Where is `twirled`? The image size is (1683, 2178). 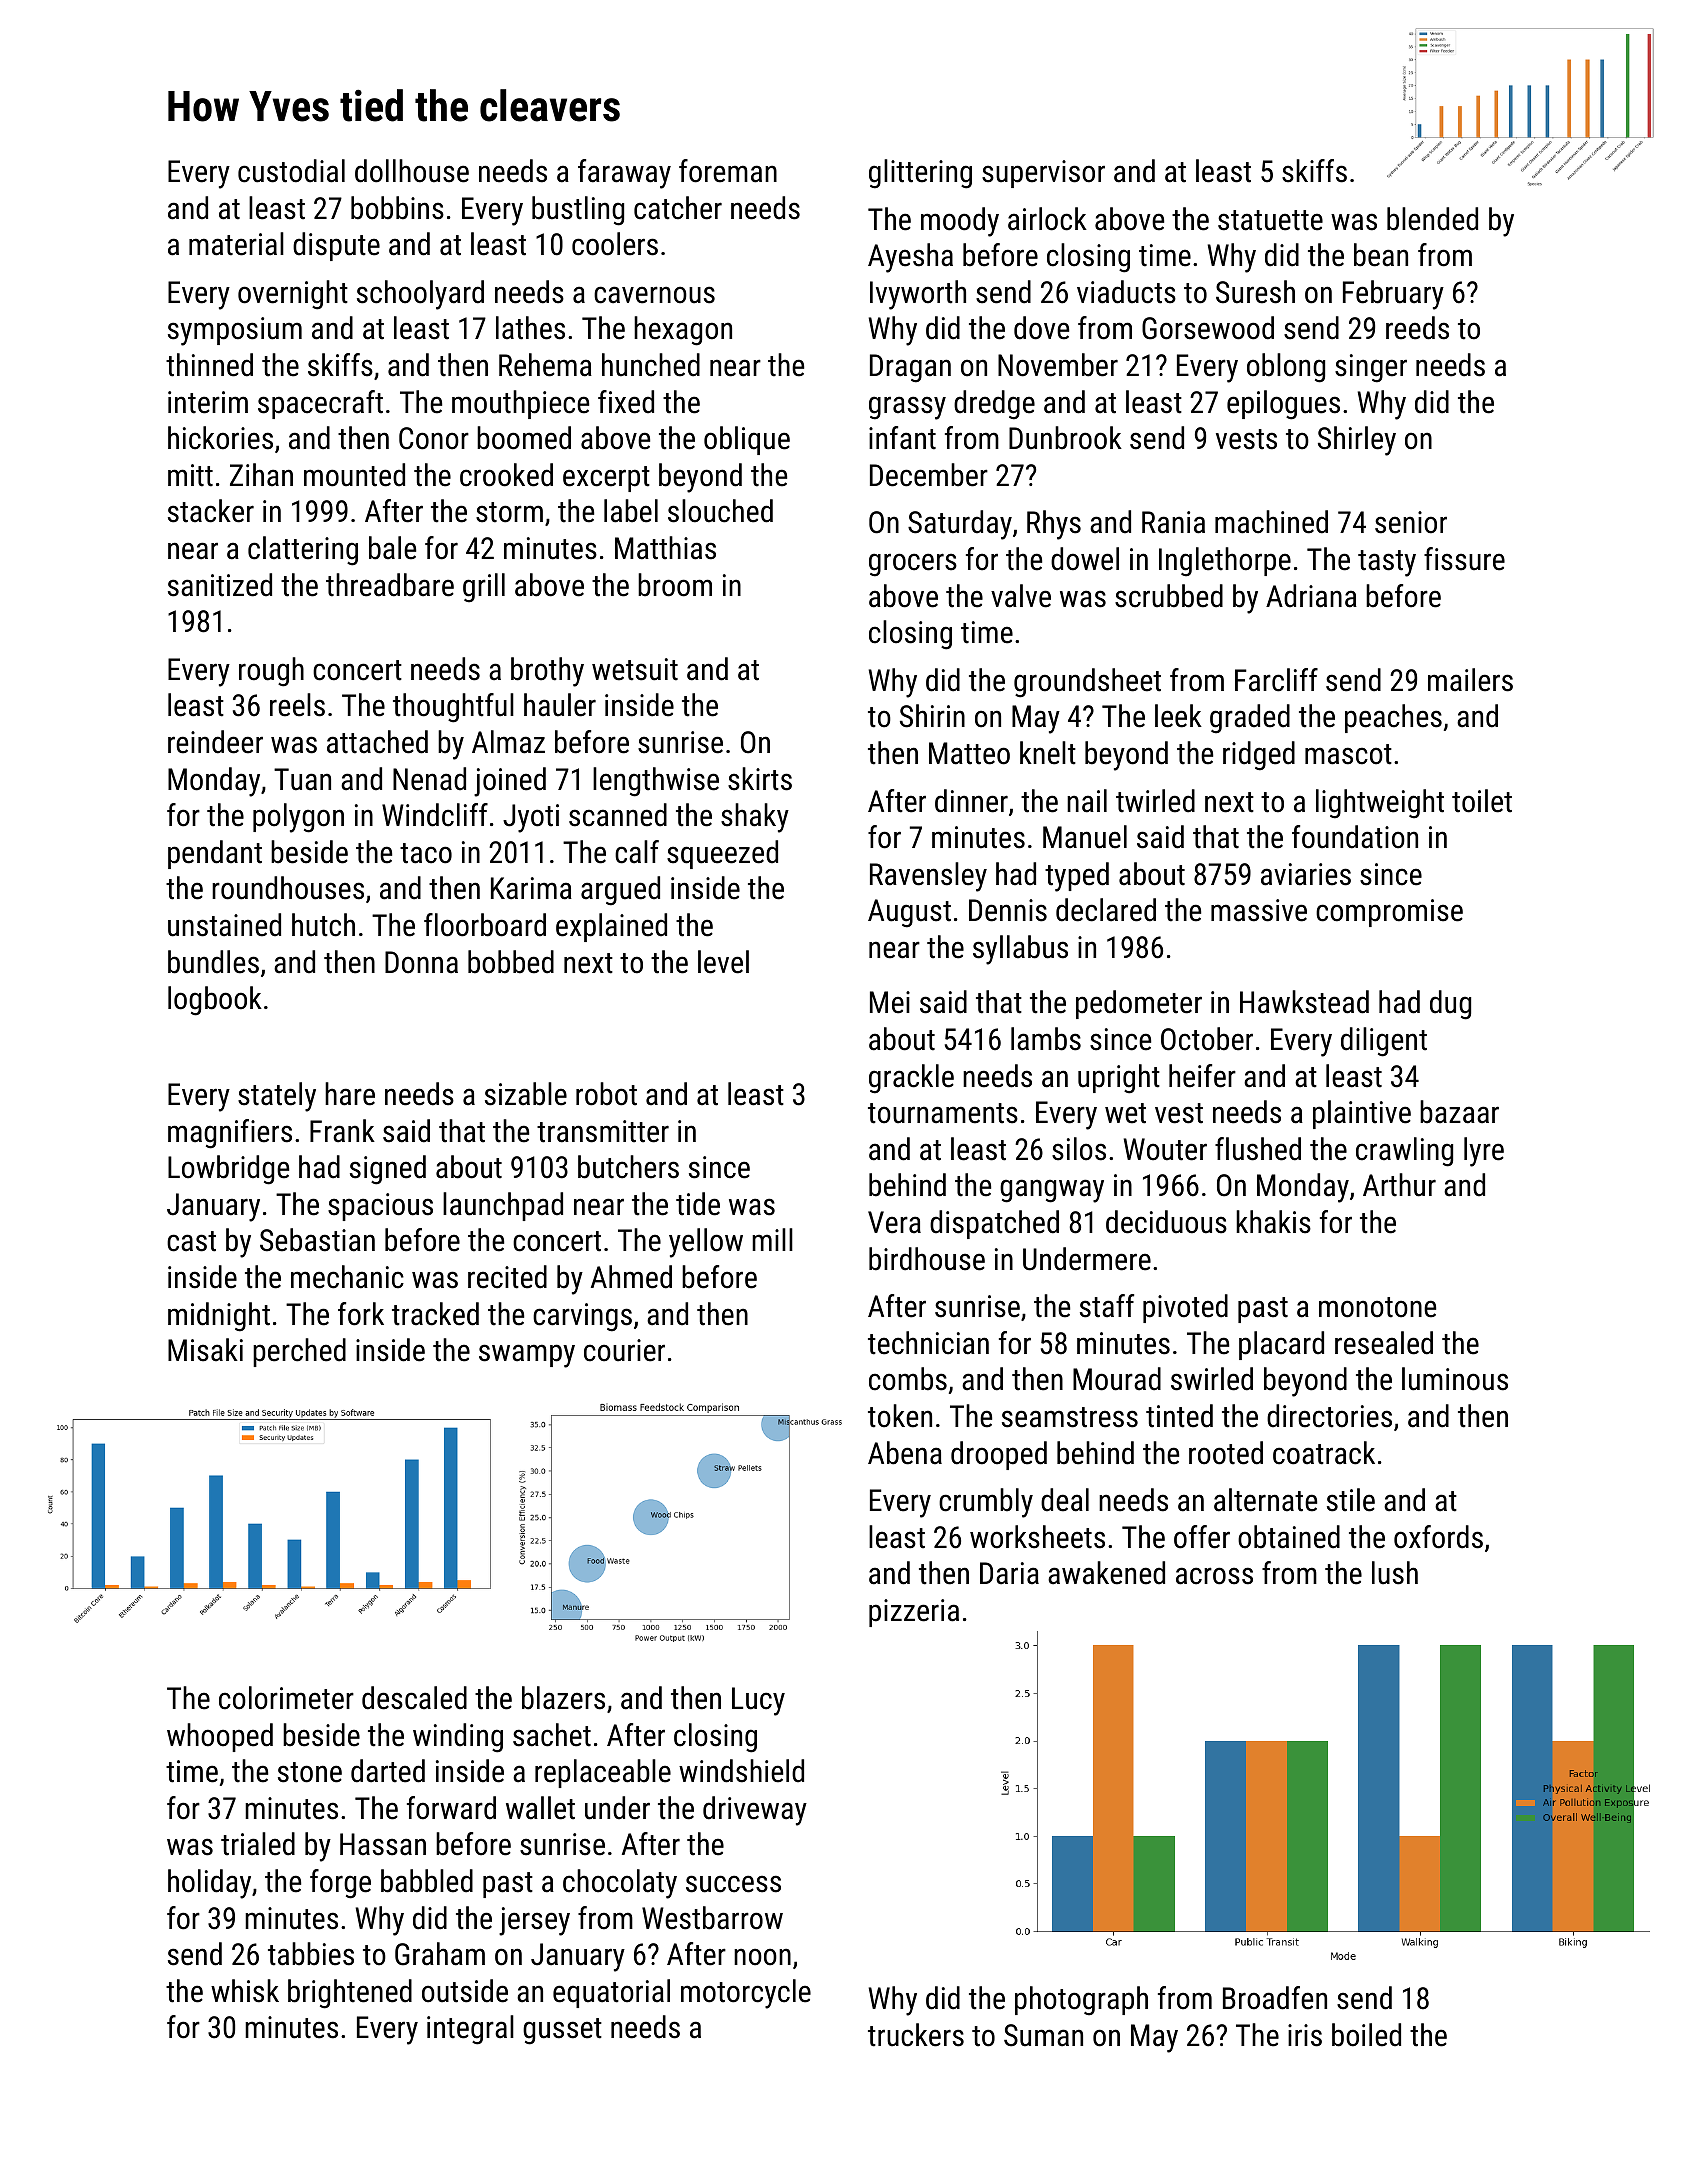
twirled is located at coordinates (1155, 801).
